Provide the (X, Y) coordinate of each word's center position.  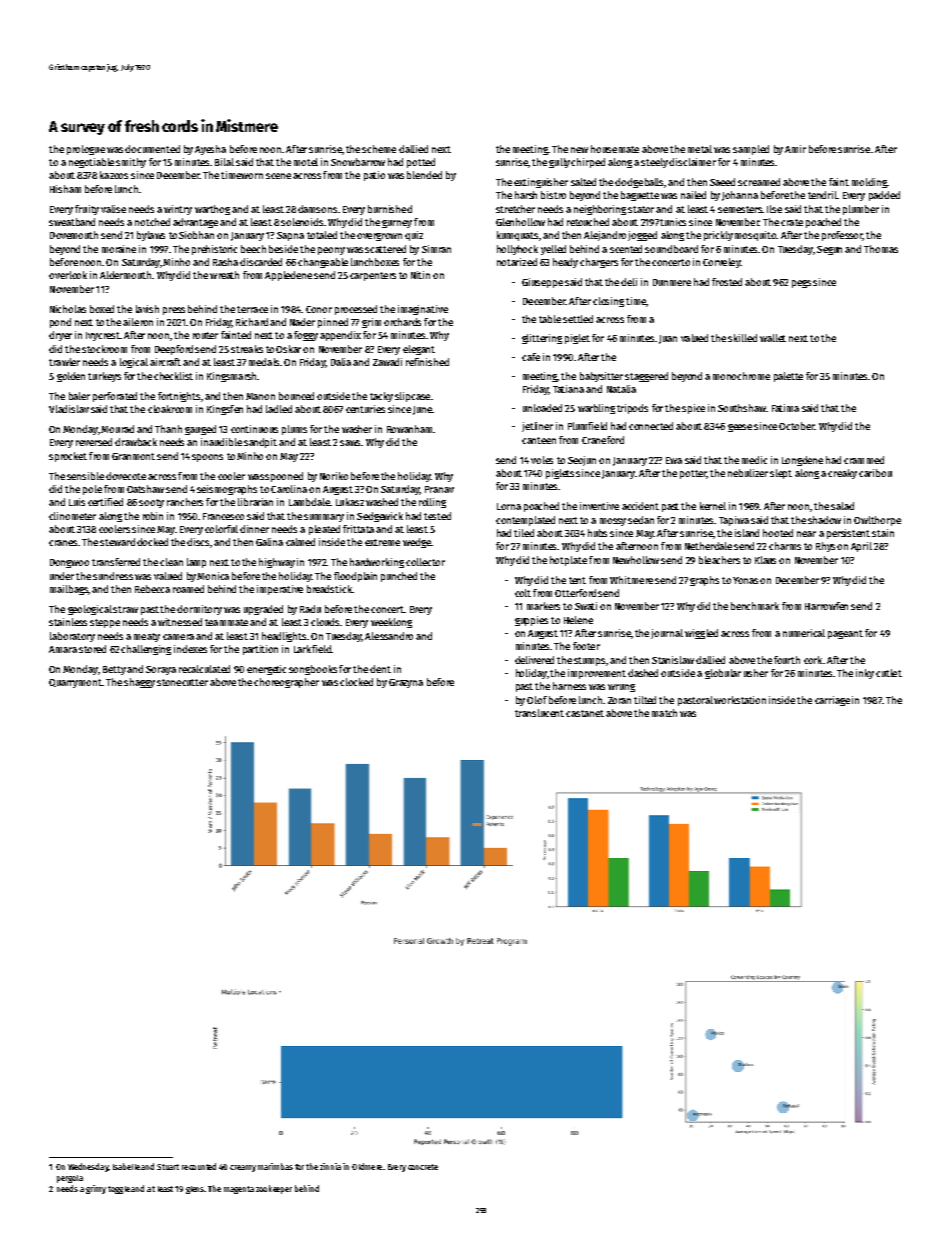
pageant (845, 634)
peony (331, 251)
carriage (832, 701)
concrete (423, 1167)
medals (264, 362)
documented (152, 149)
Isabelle (126, 1166)
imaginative (423, 310)
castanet (585, 713)
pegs (801, 284)
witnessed (180, 622)
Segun (829, 250)
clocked (356, 682)
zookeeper (274, 1189)
